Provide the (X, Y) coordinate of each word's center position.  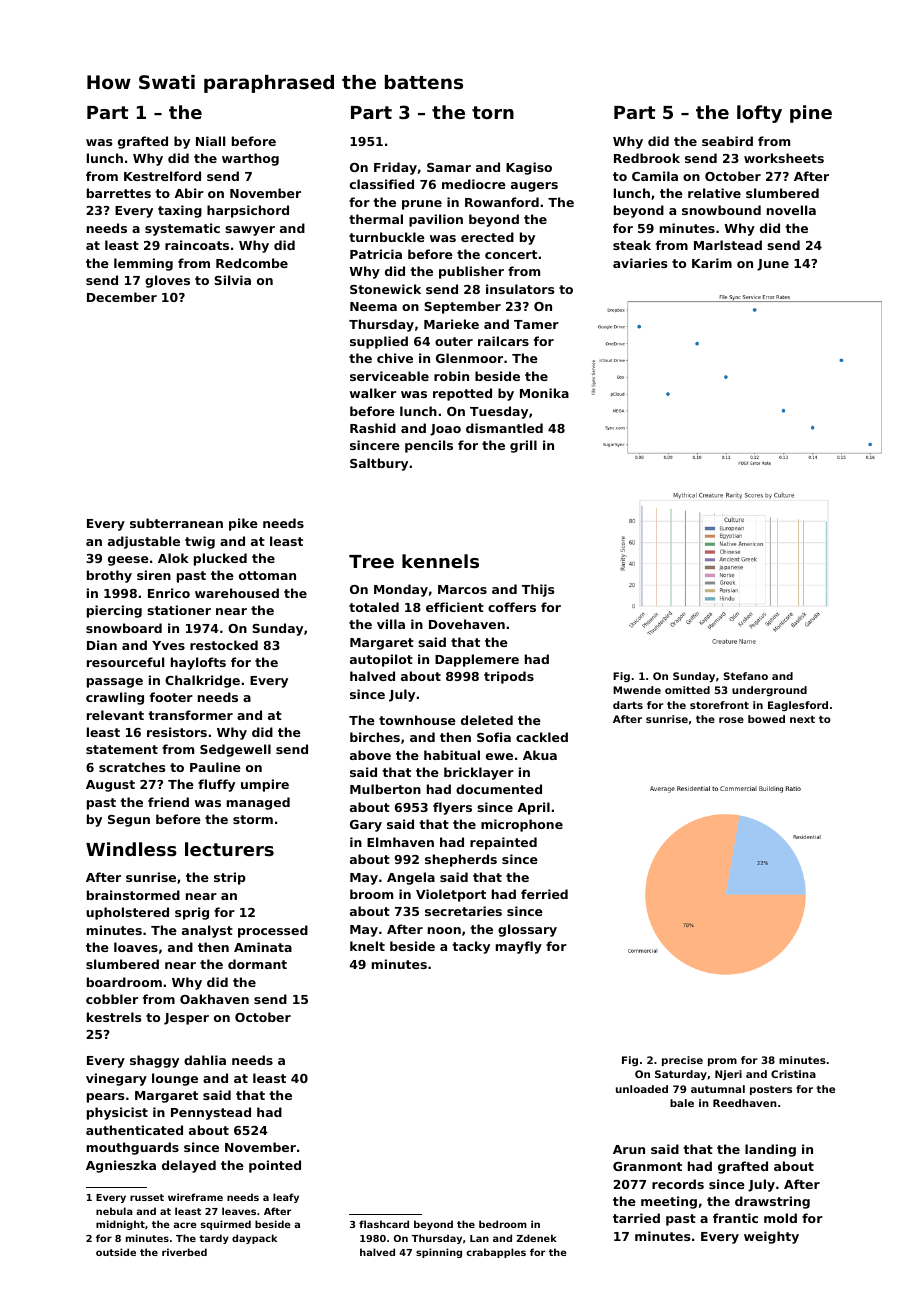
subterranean (176, 523)
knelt (367, 946)
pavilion (436, 220)
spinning (439, 1253)
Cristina (793, 1074)
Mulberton (385, 789)
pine (811, 114)
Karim (712, 263)
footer (171, 697)
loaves (136, 947)
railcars (503, 341)
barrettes (119, 193)
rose (731, 720)
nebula (114, 1211)
